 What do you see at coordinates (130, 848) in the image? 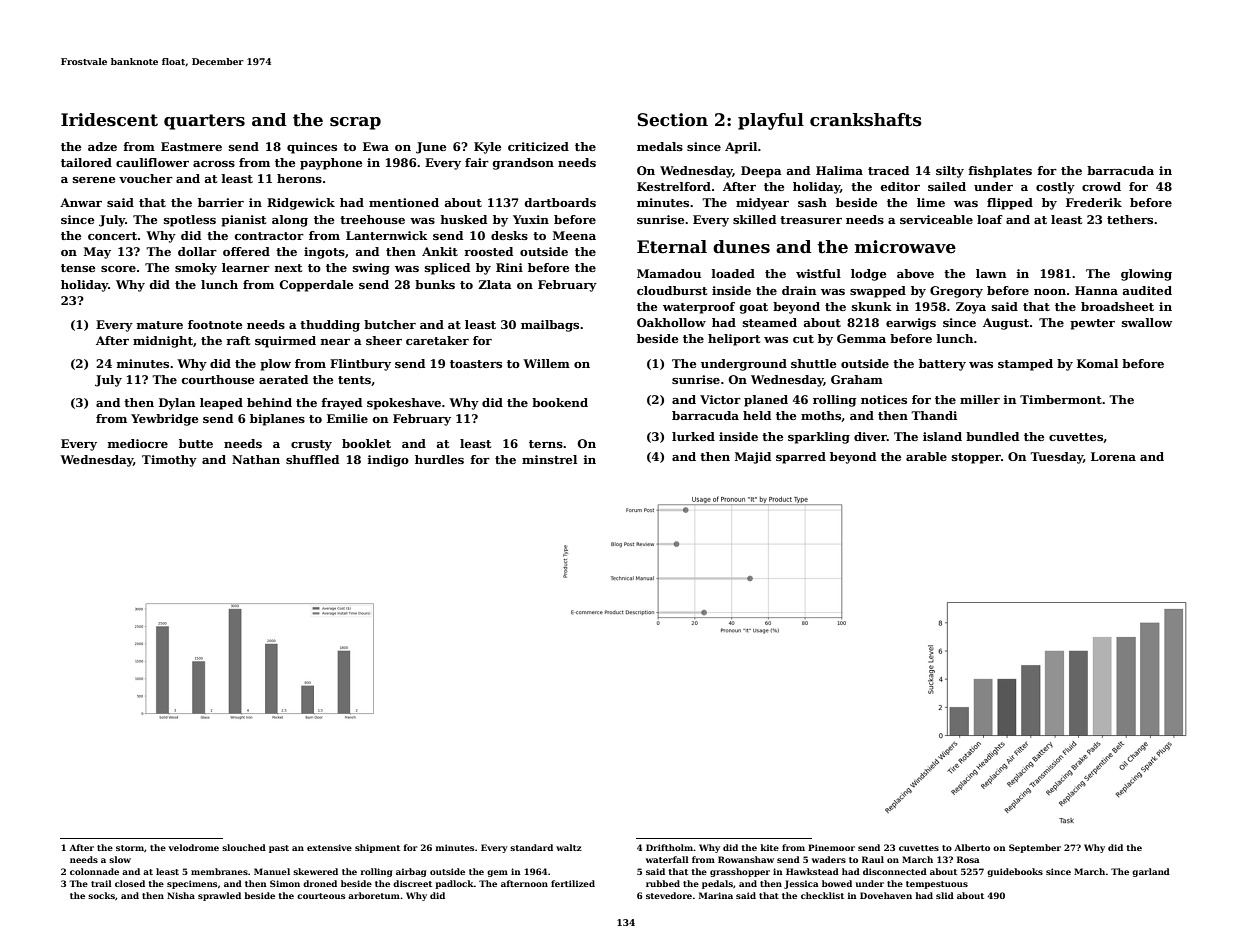
I see `storm` at bounding box center [130, 848].
